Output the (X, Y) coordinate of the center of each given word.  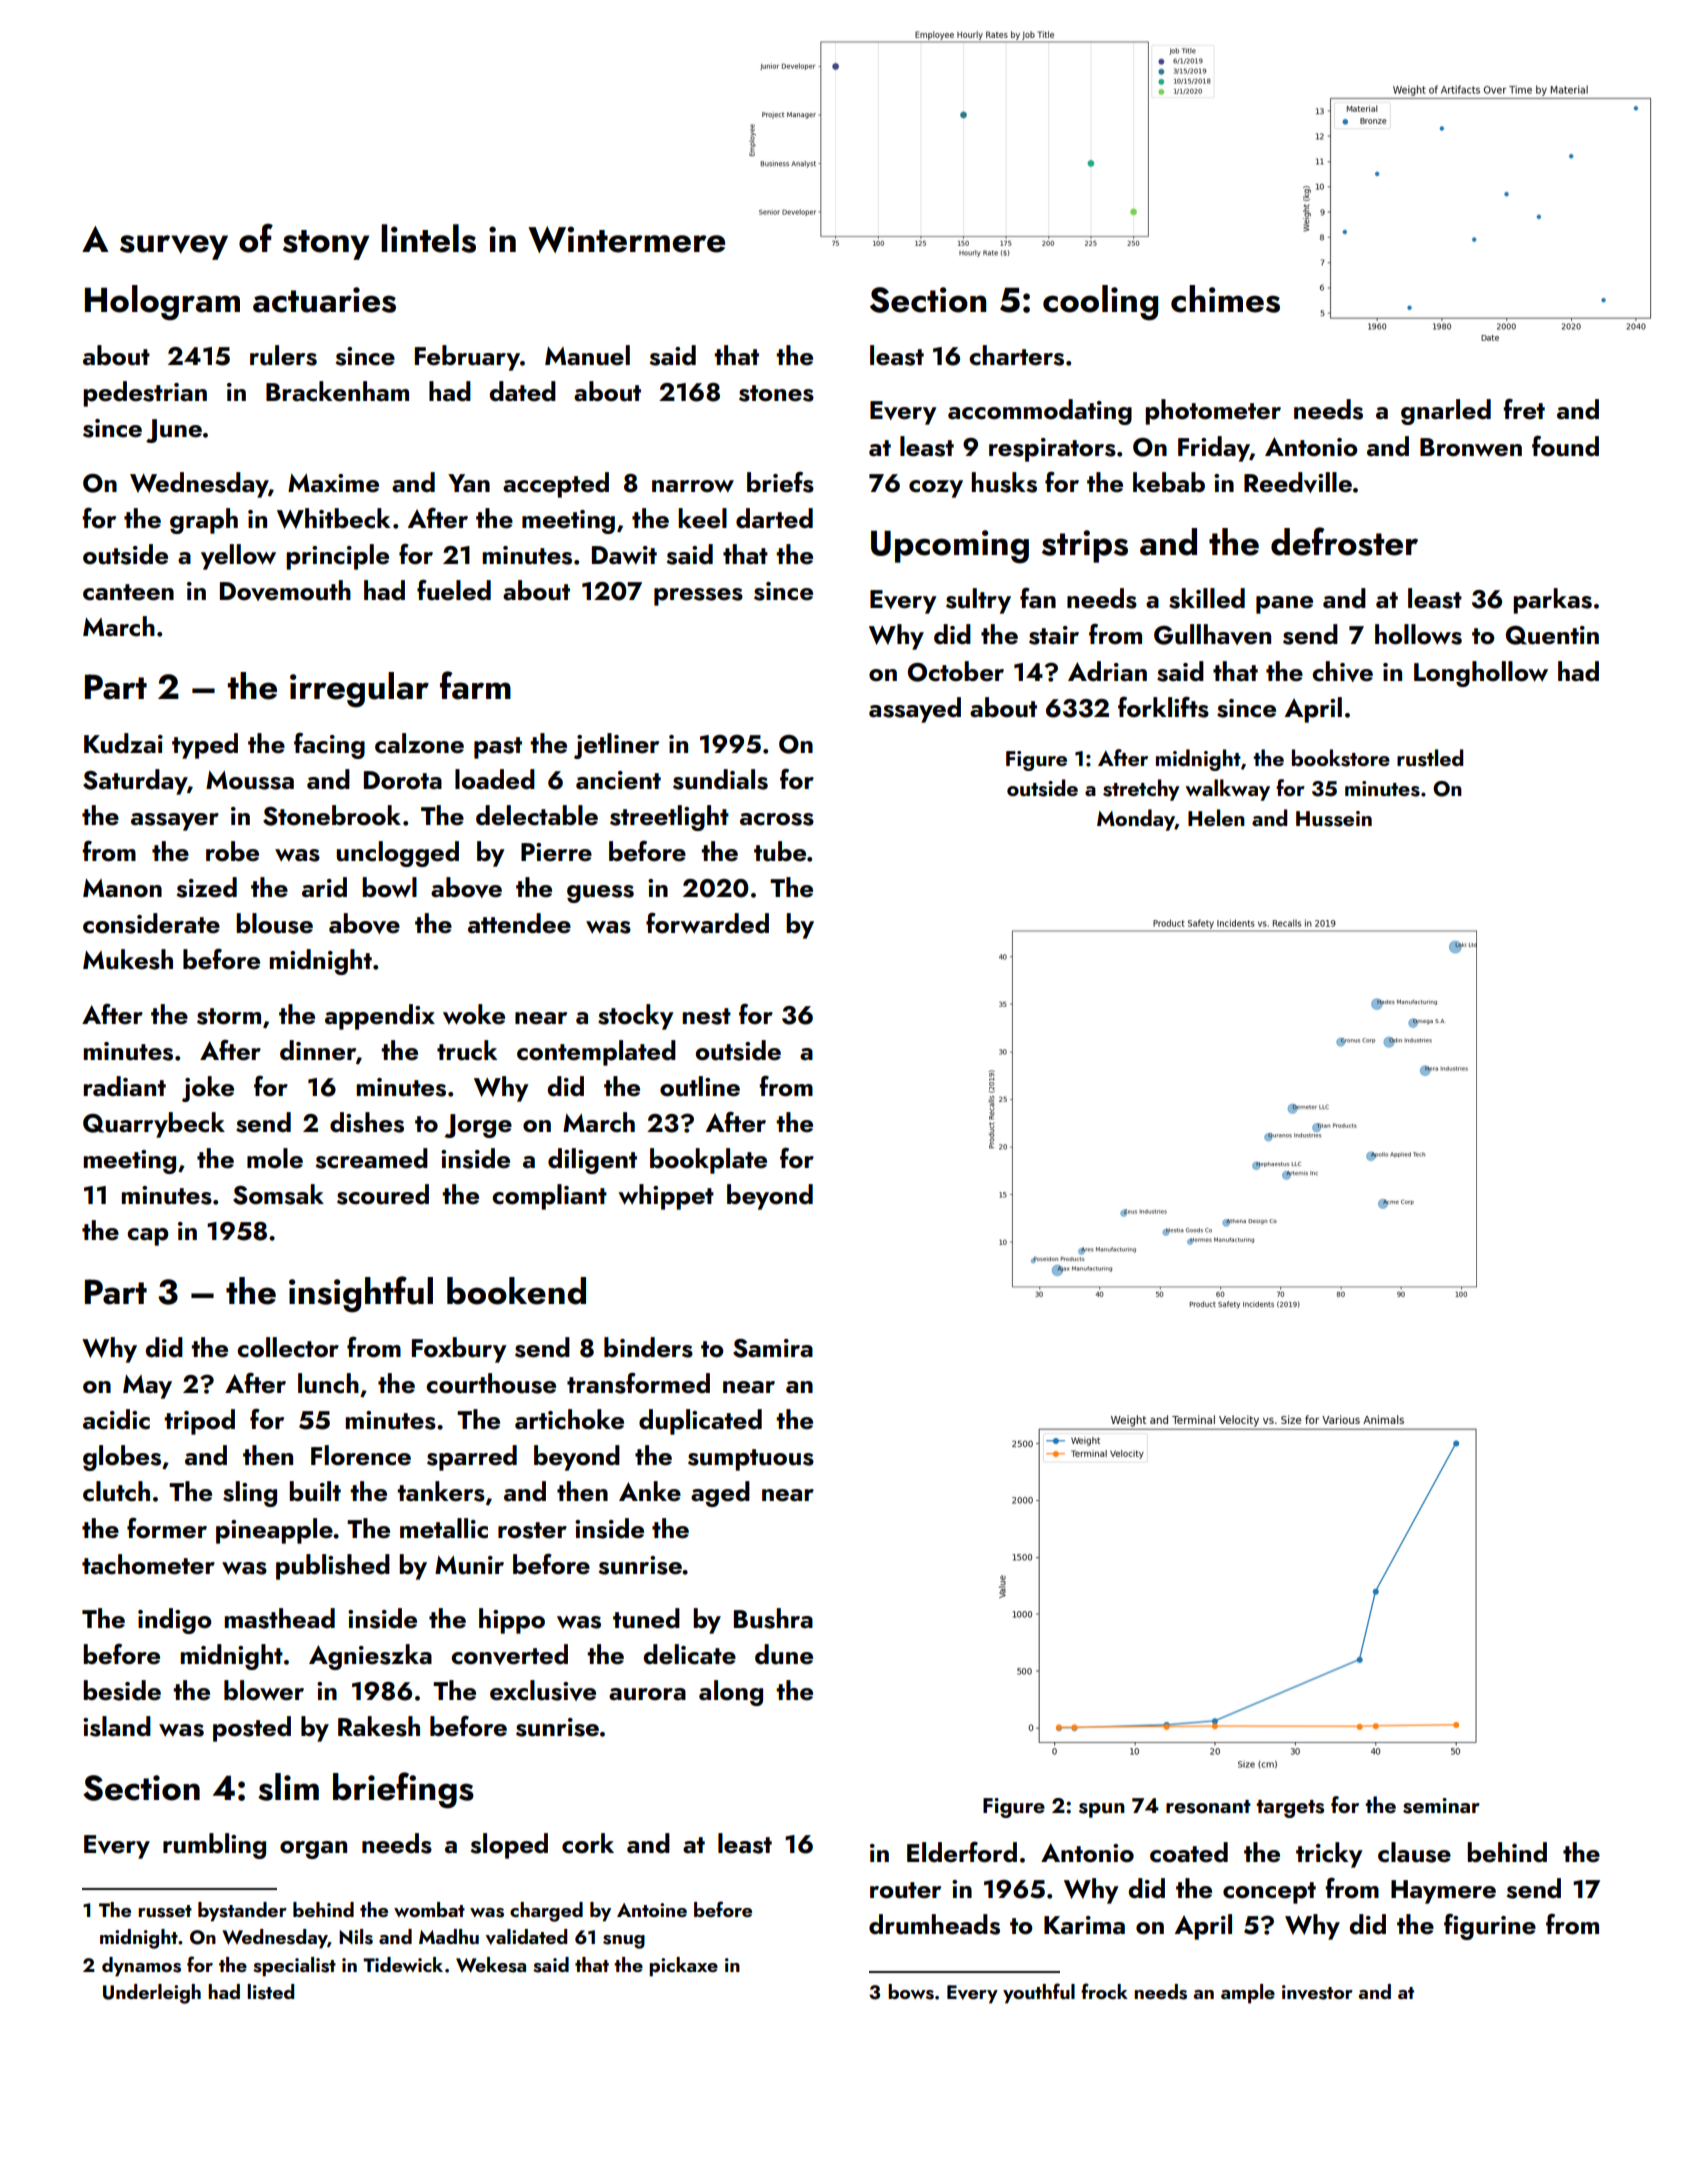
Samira (773, 1348)
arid (324, 887)
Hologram (162, 303)
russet (165, 1911)
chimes (1225, 299)
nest (706, 1016)
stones (776, 393)
